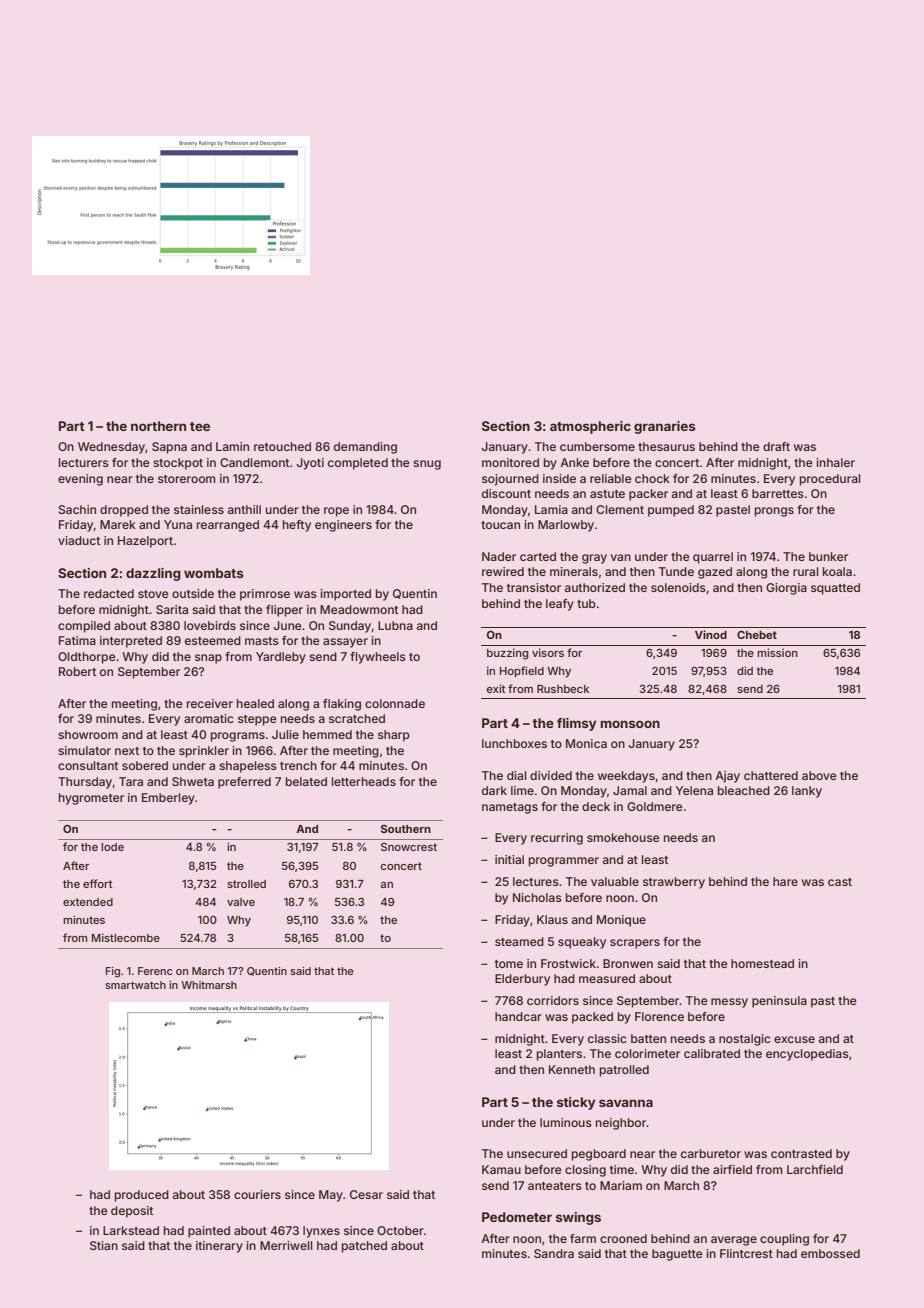  What do you see at coordinates (518, 1016) in the page?
I see `handcar` at bounding box center [518, 1016].
